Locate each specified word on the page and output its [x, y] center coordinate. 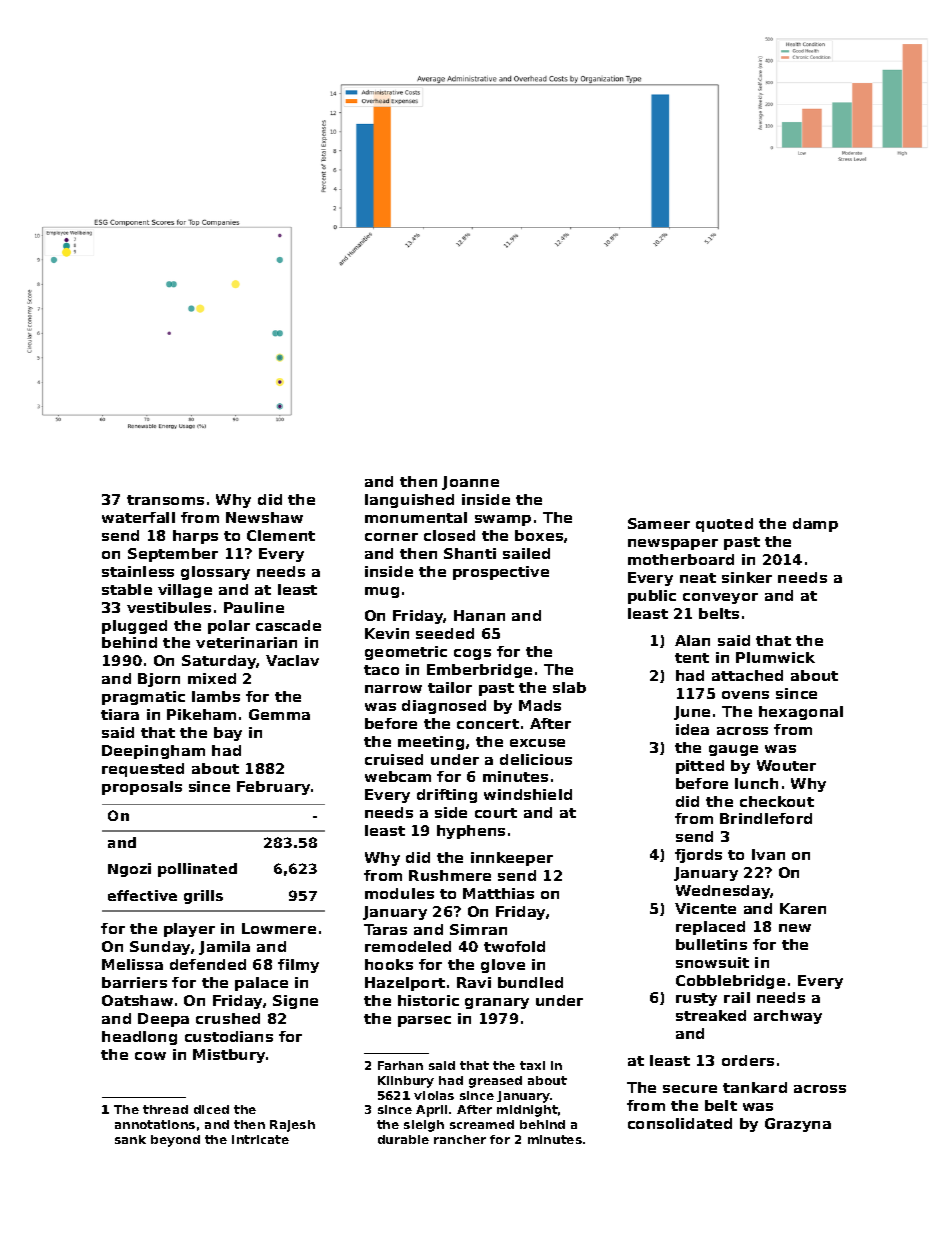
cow [150, 1056]
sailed [526, 553]
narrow [393, 689]
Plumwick [775, 657]
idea [692, 729]
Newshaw [264, 517]
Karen [803, 908]
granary [497, 1003]
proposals [142, 788]
